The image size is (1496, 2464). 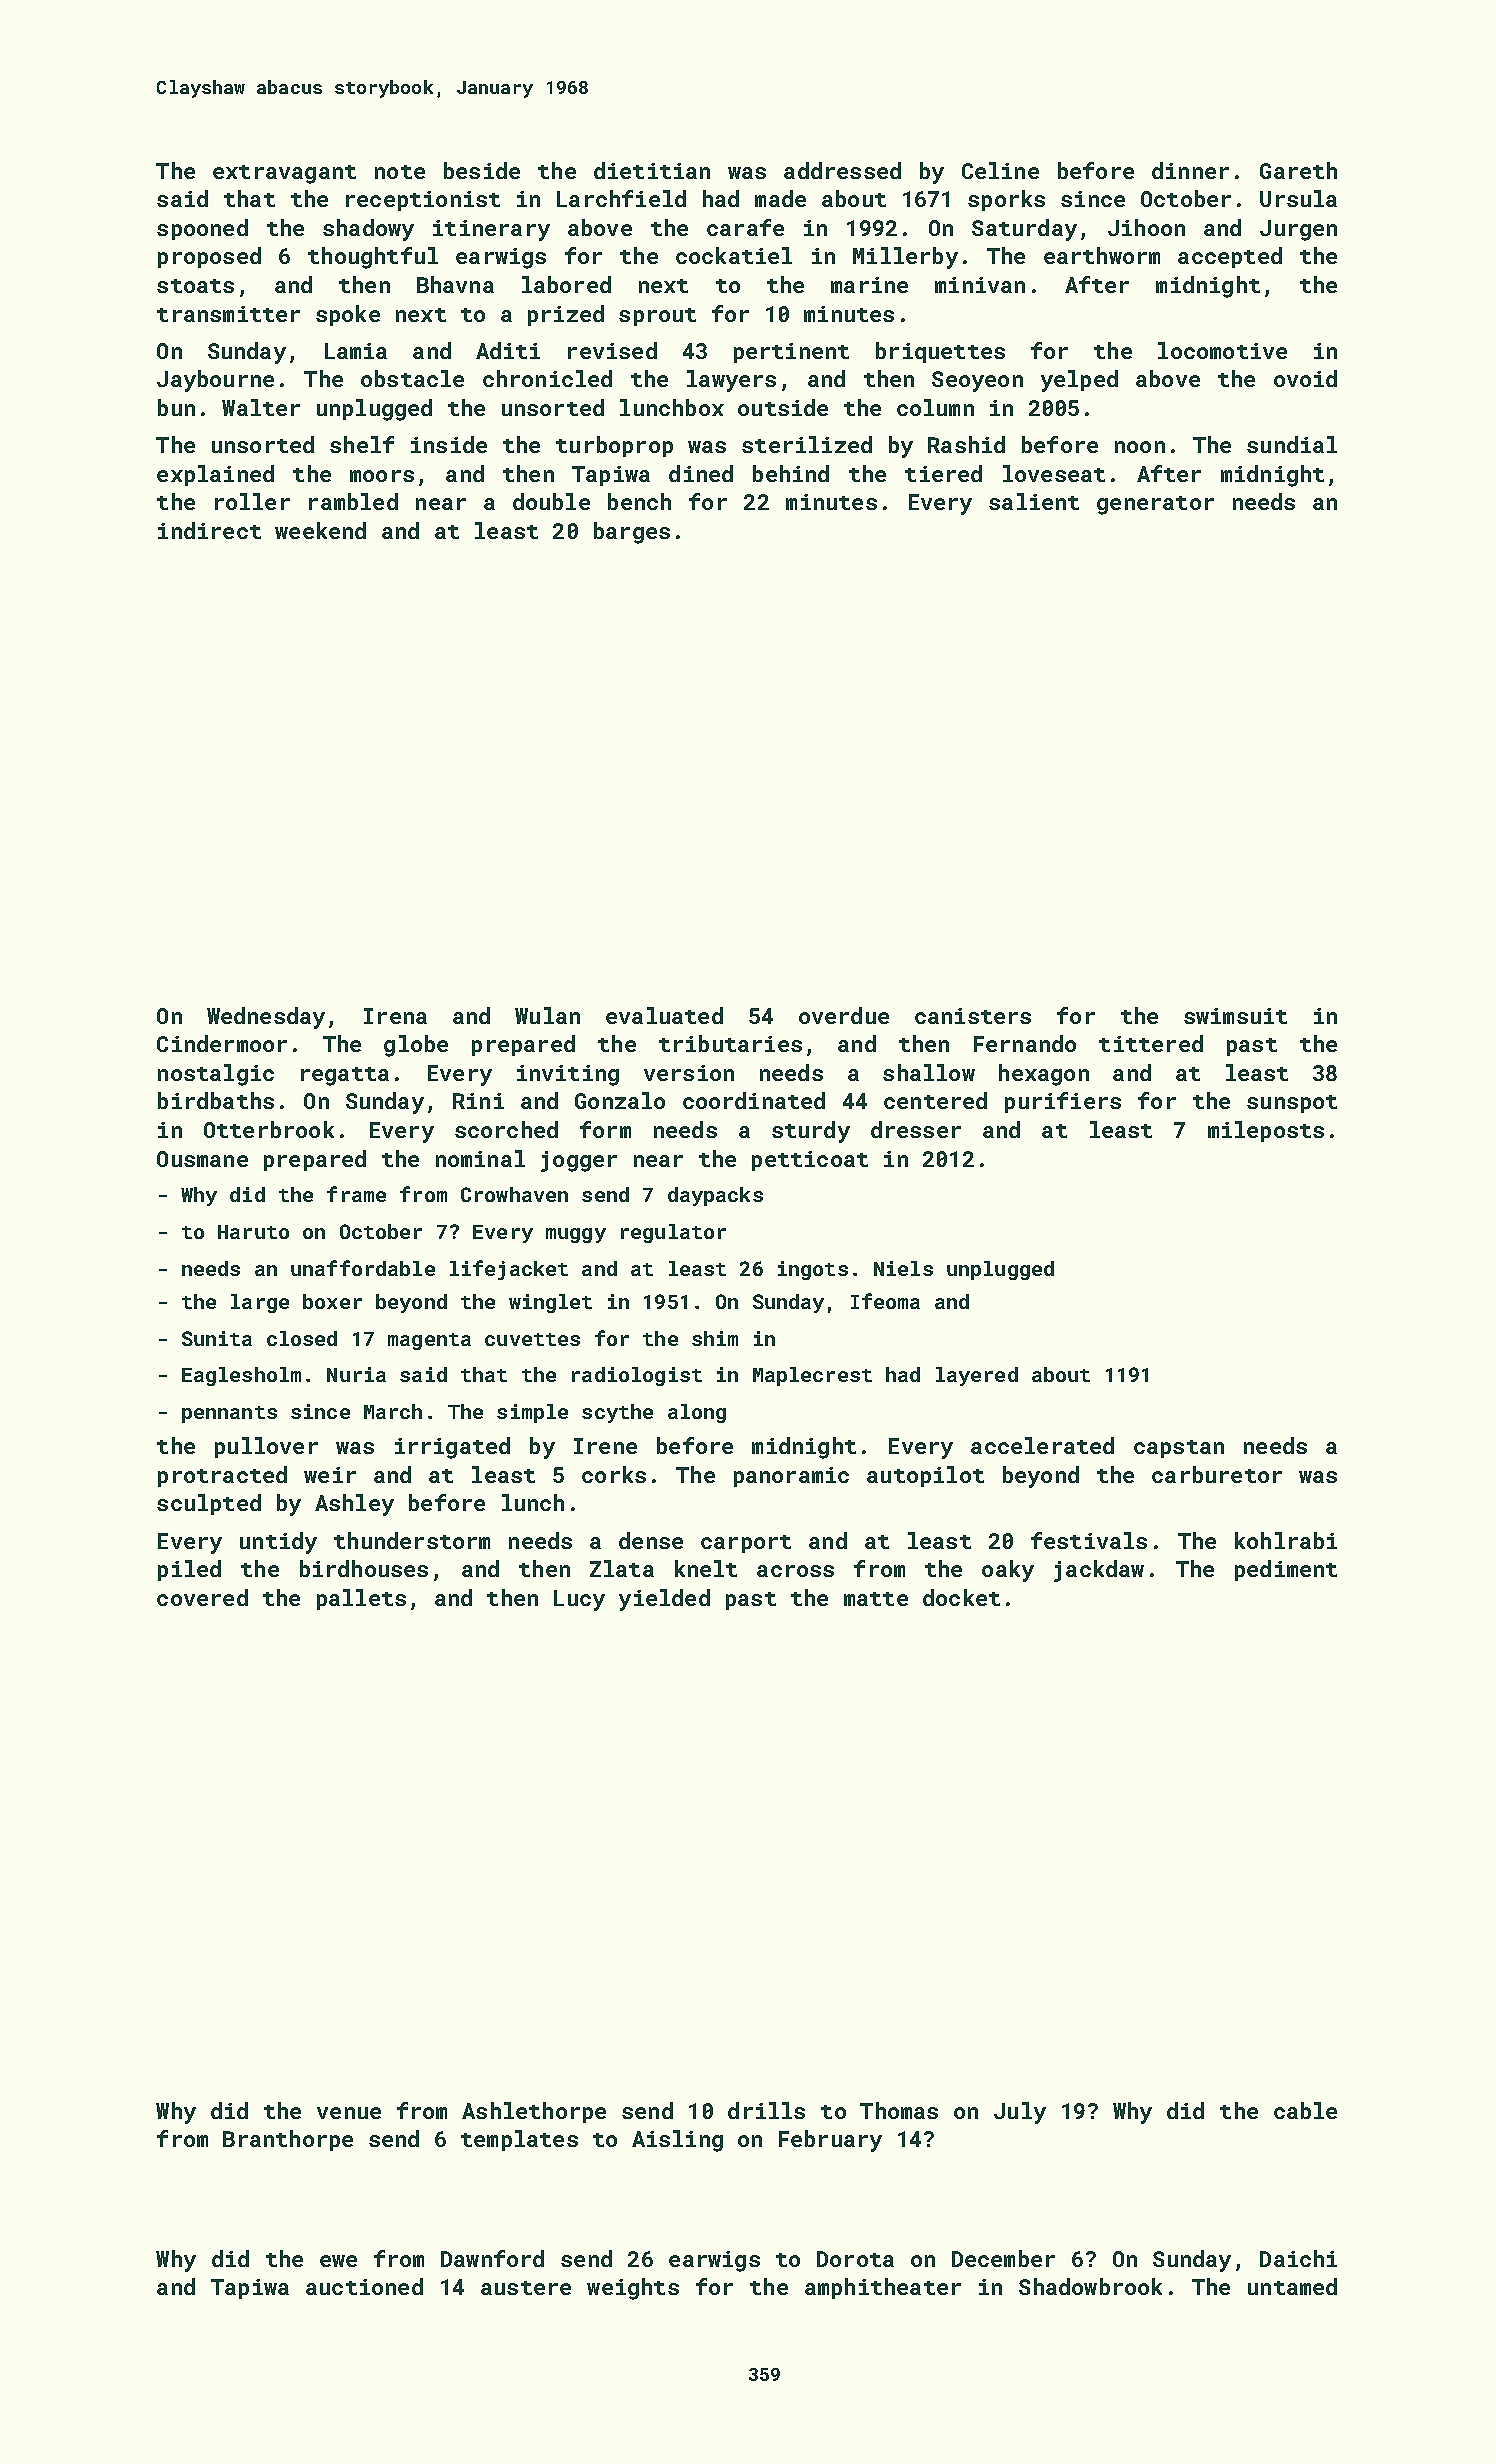 I want to click on tiered, so click(x=943, y=473).
